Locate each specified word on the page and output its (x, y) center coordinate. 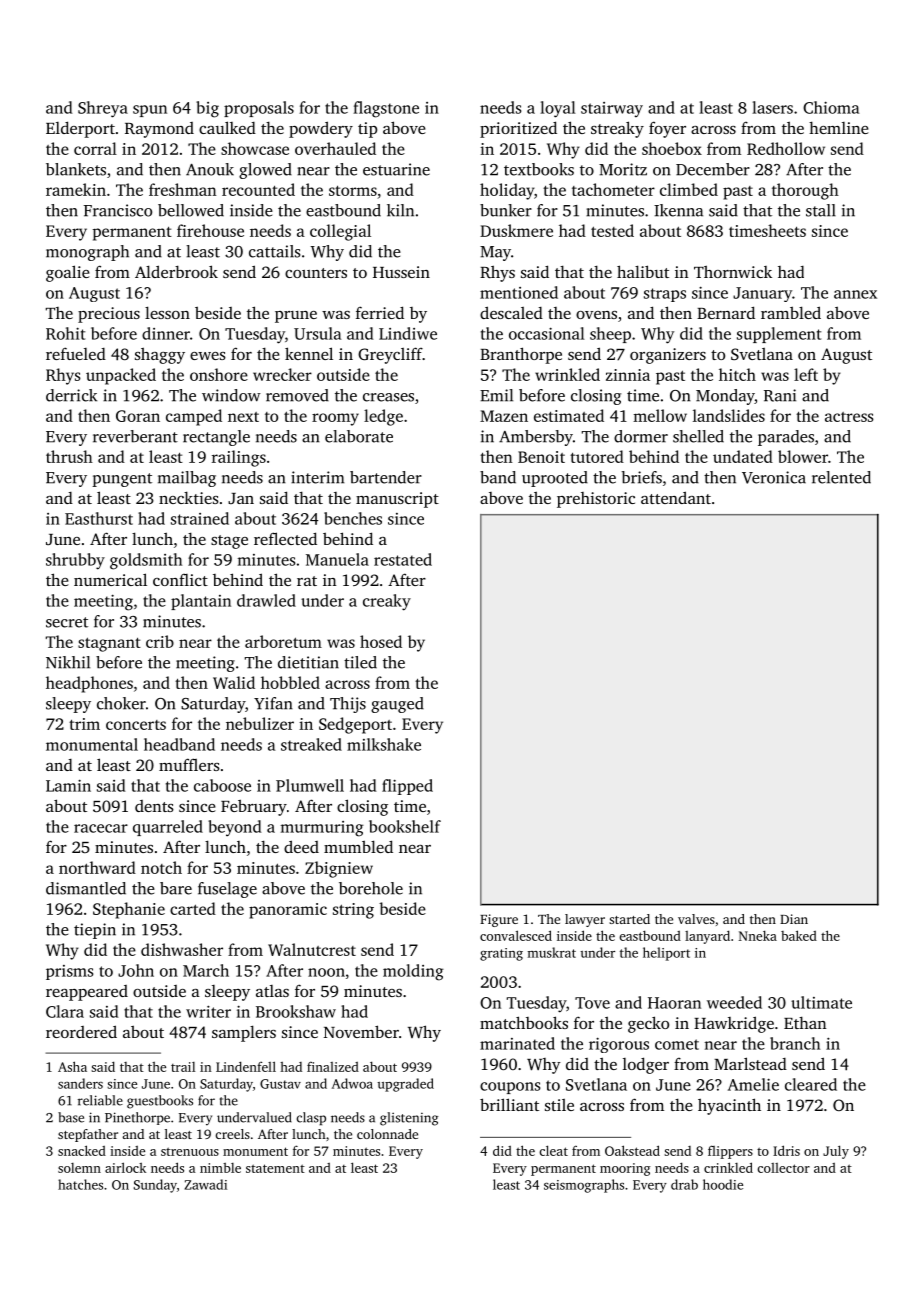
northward (97, 867)
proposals (259, 109)
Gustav (280, 1084)
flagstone (386, 109)
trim (84, 724)
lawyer (585, 920)
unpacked (121, 376)
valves (696, 919)
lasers (772, 107)
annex (855, 294)
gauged (397, 705)
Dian (794, 919)
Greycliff (390, 355)
